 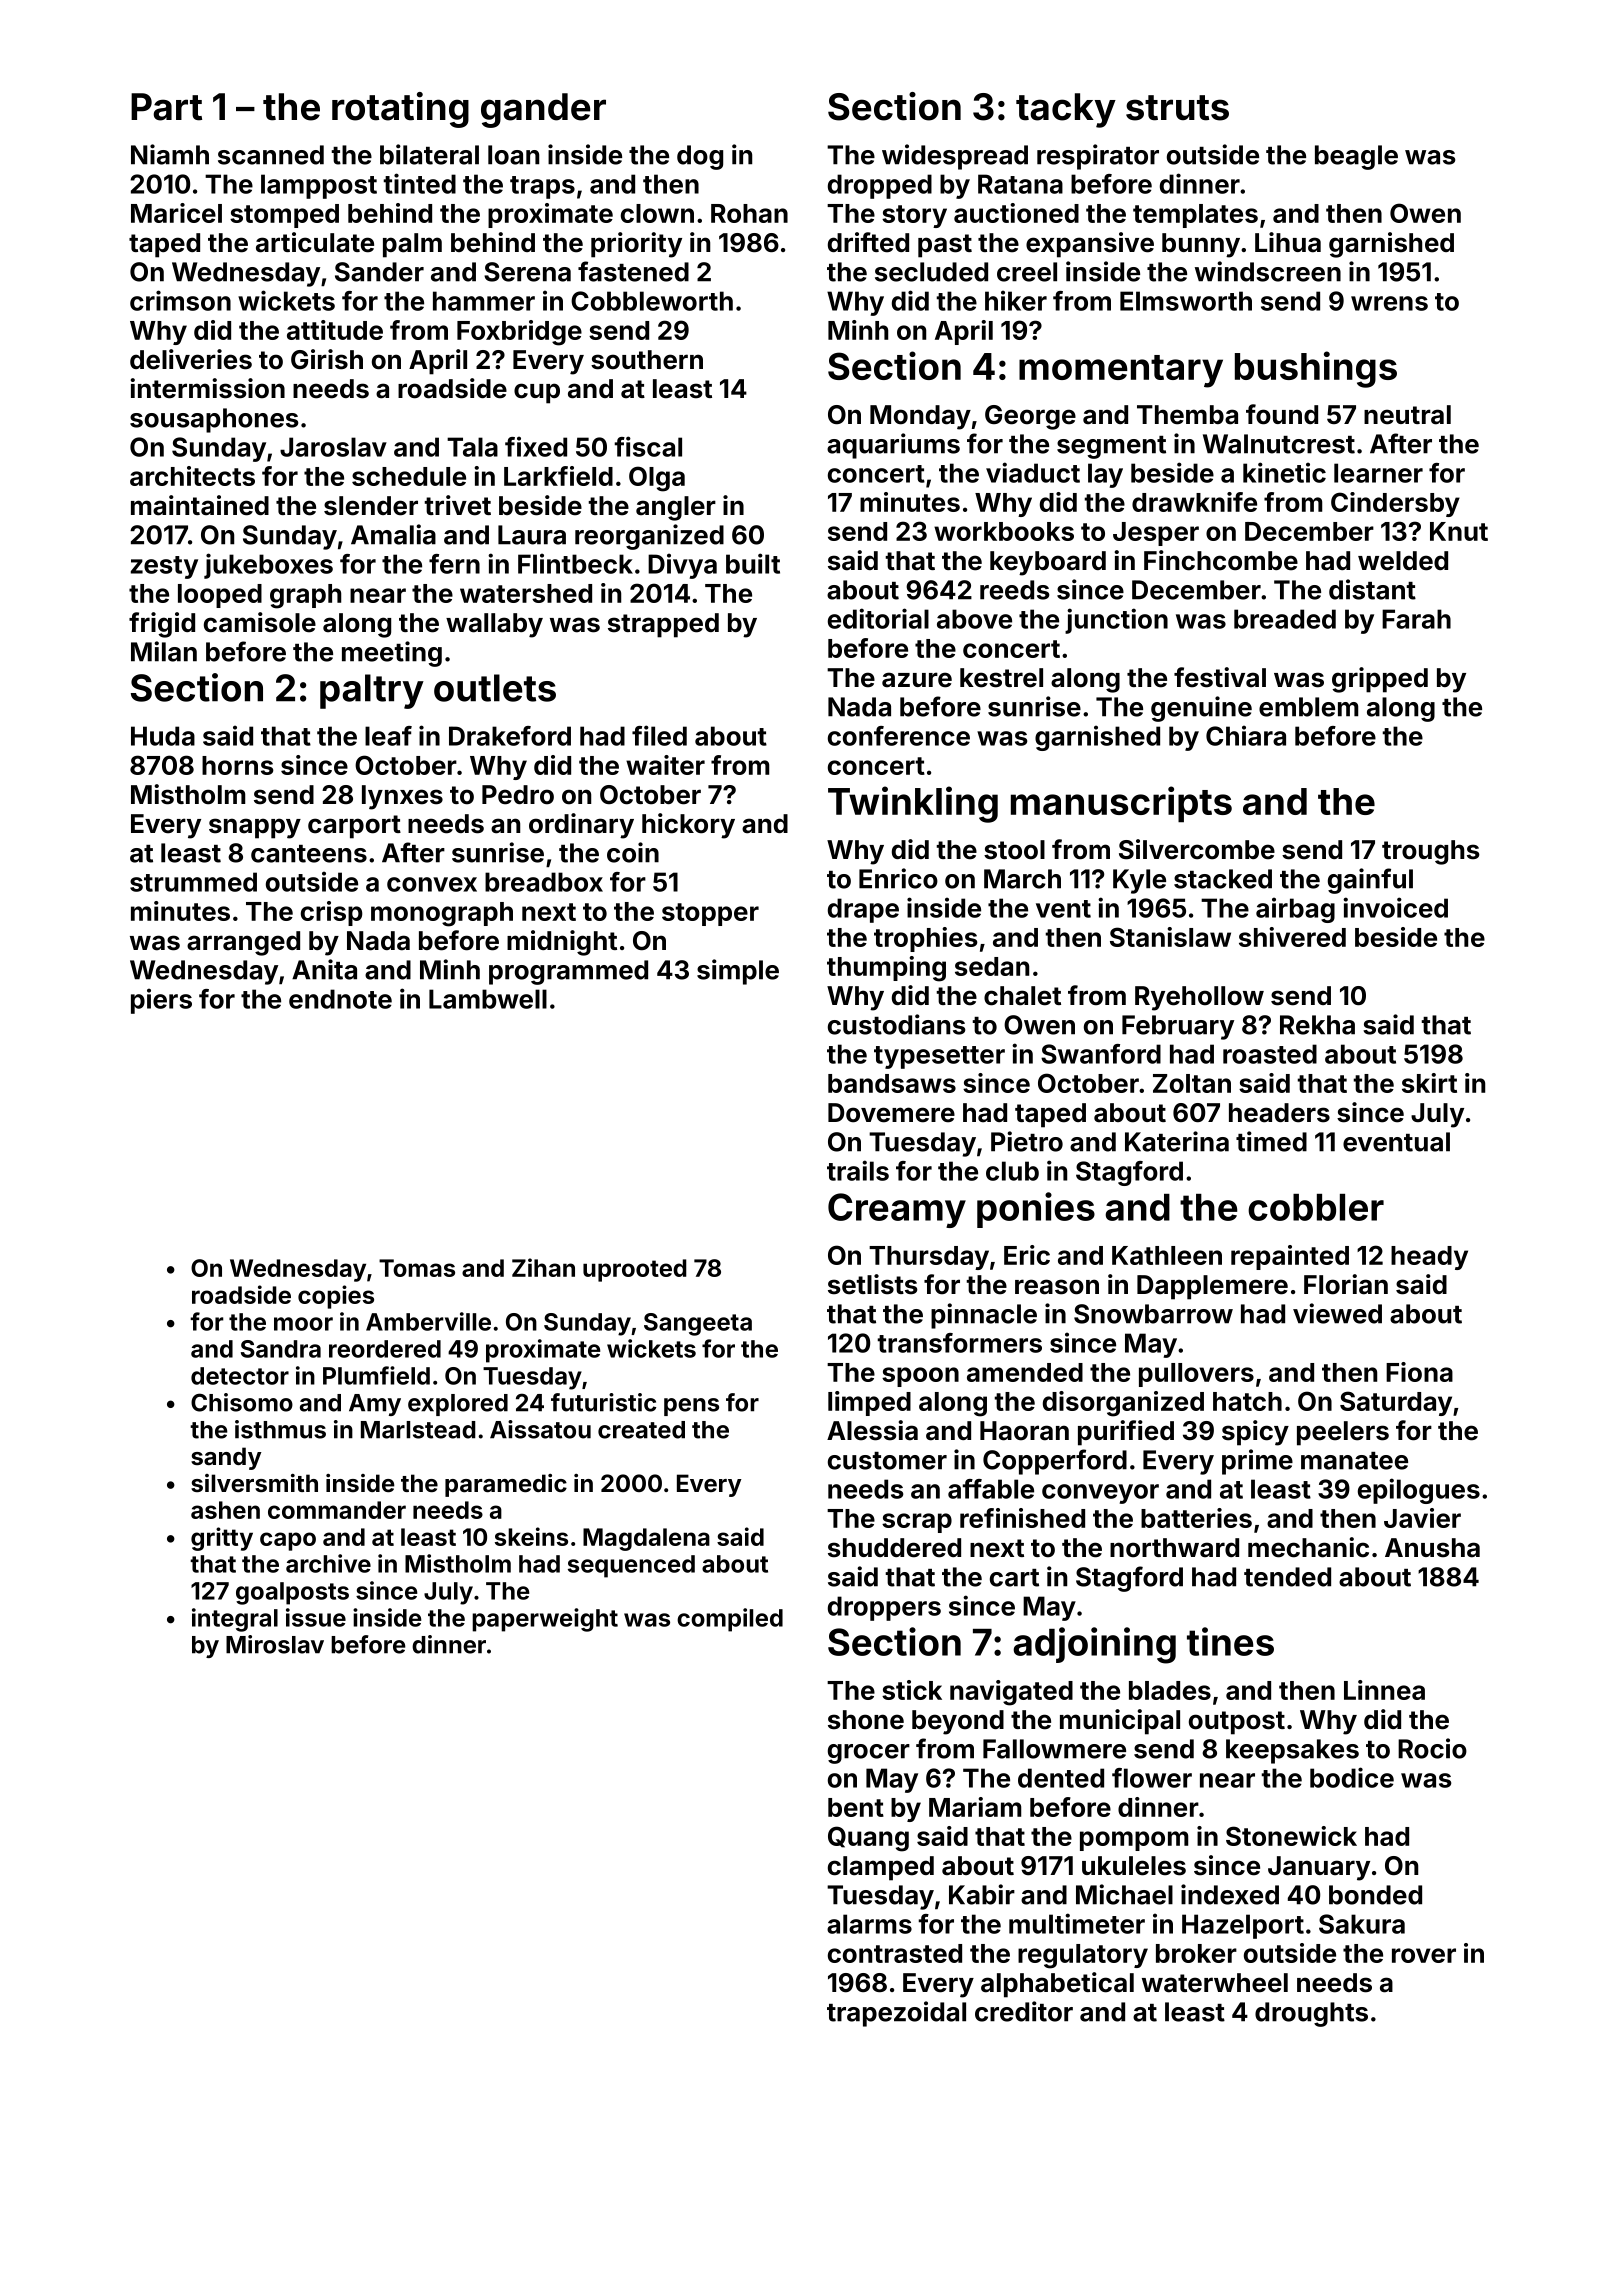 I want to click on droughts, so click(x=1311, y=2014).
